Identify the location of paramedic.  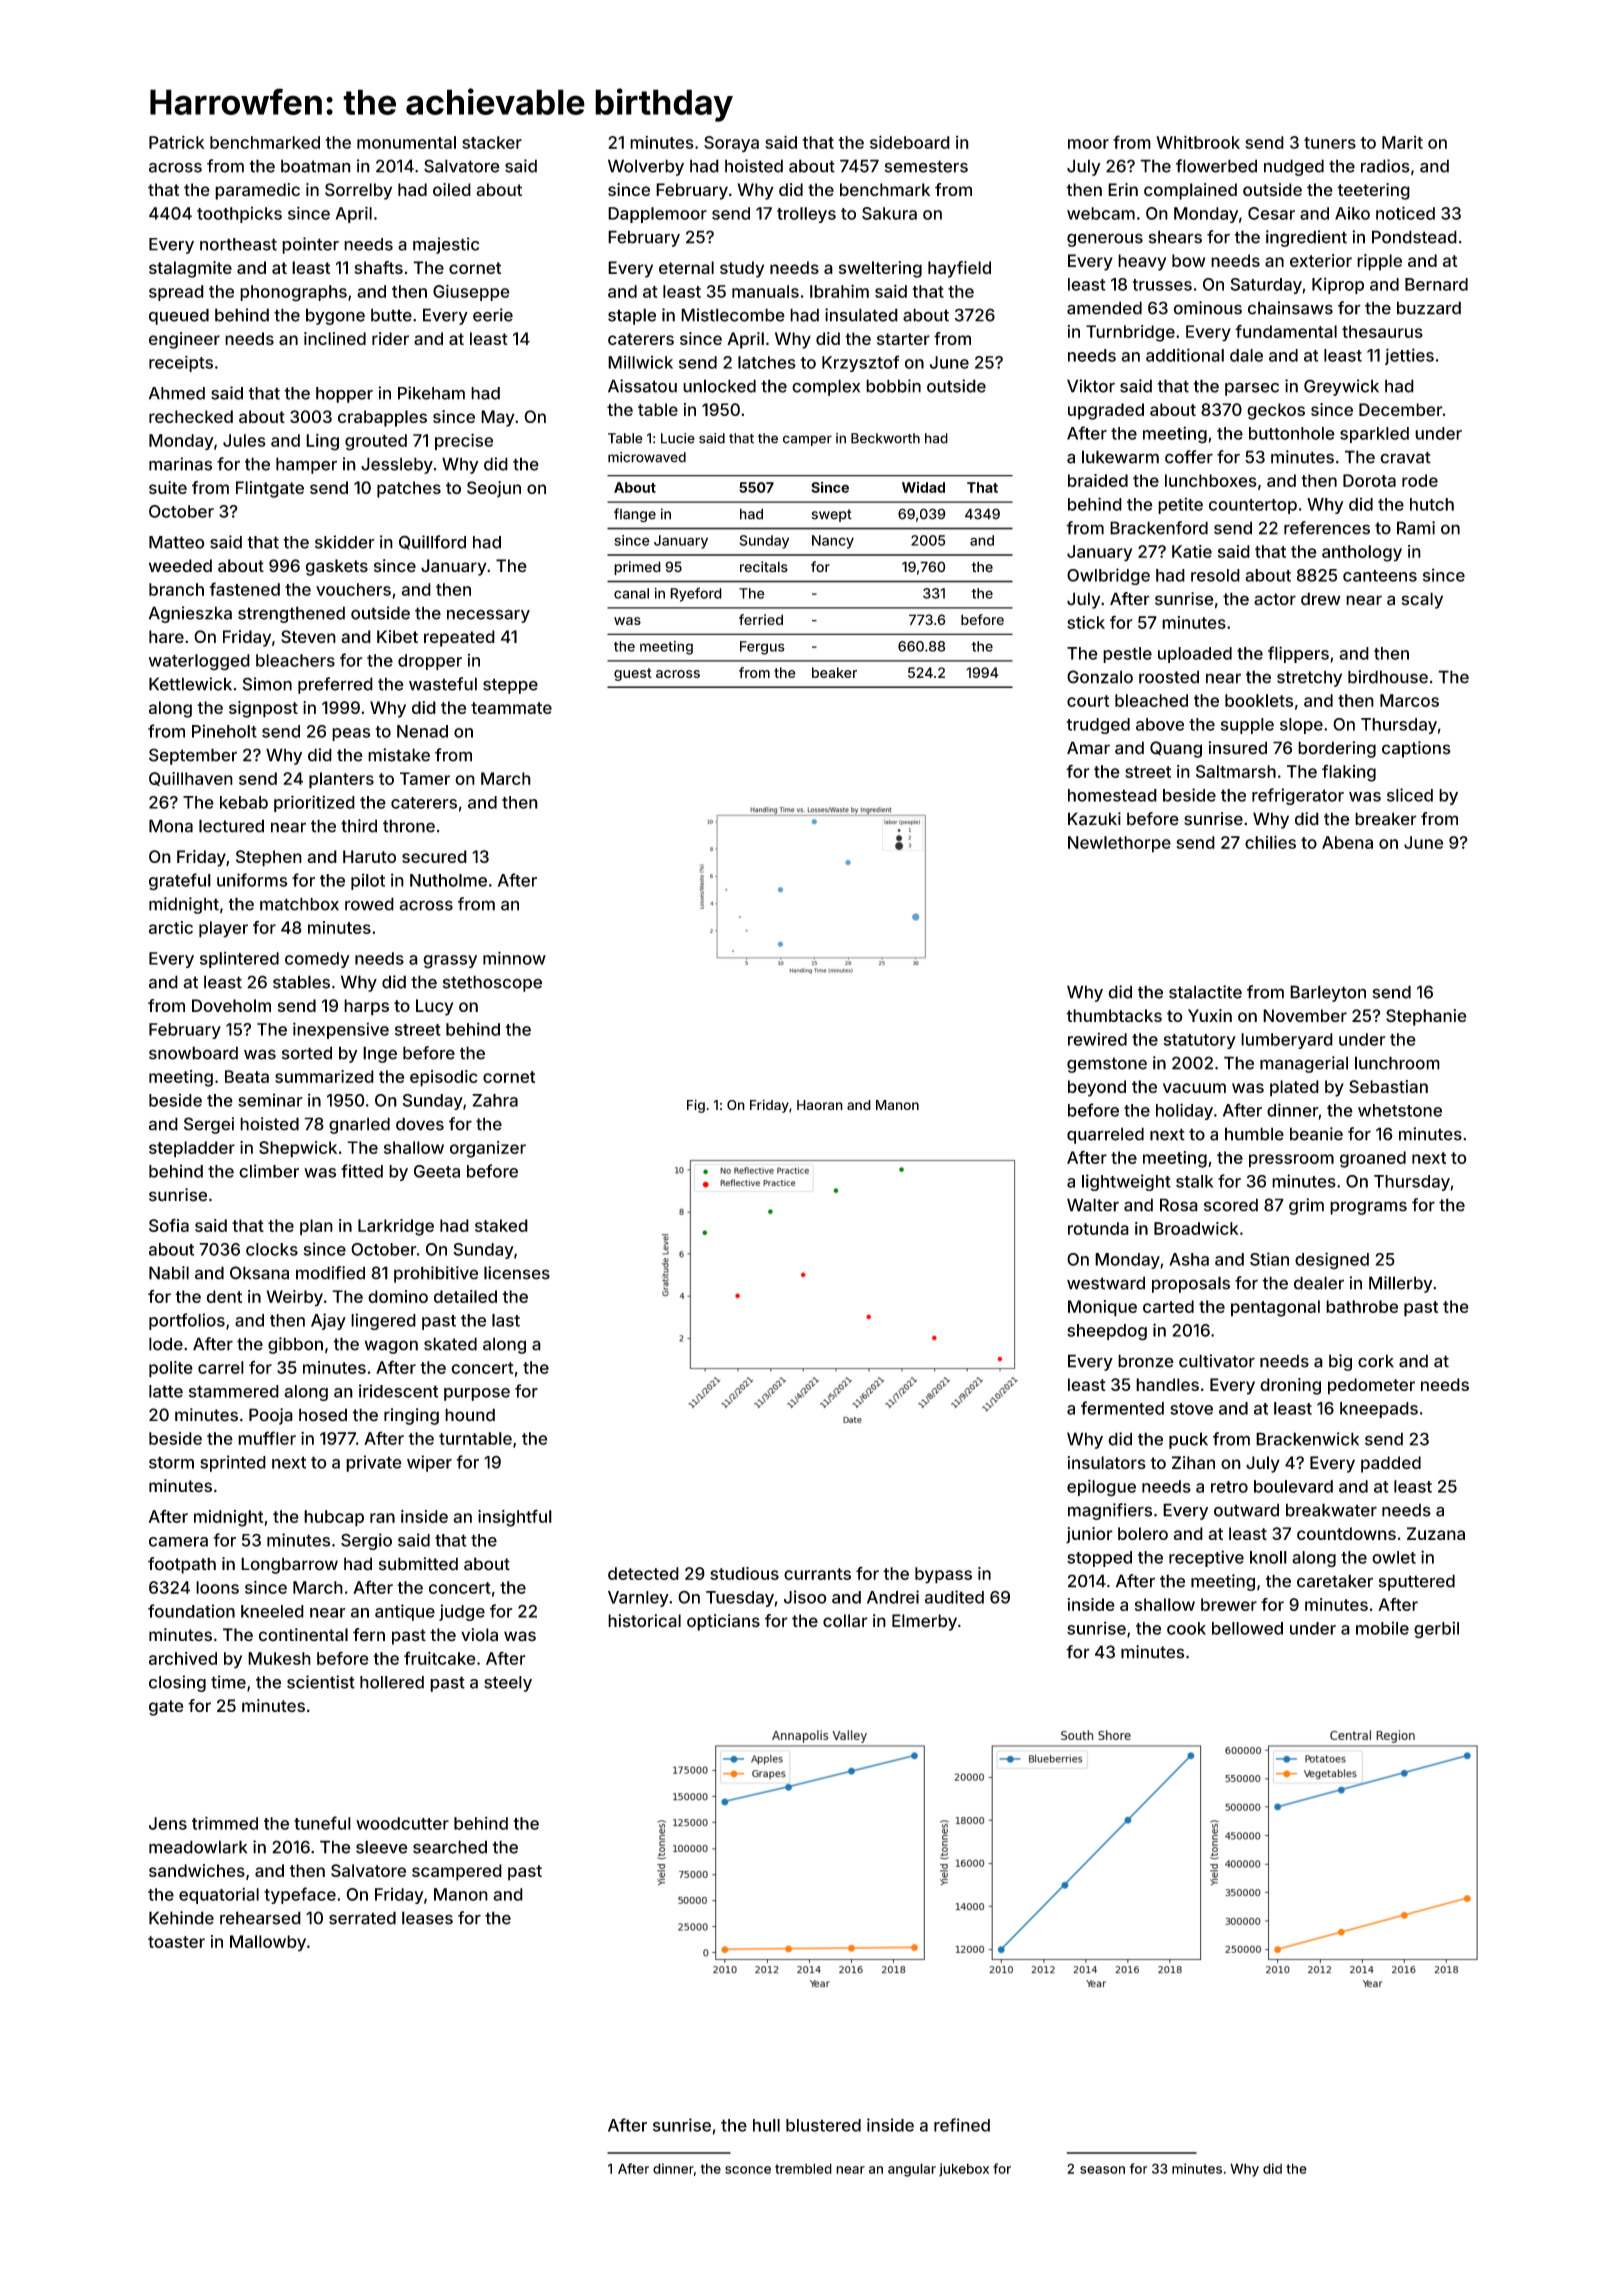
(257, 191).
